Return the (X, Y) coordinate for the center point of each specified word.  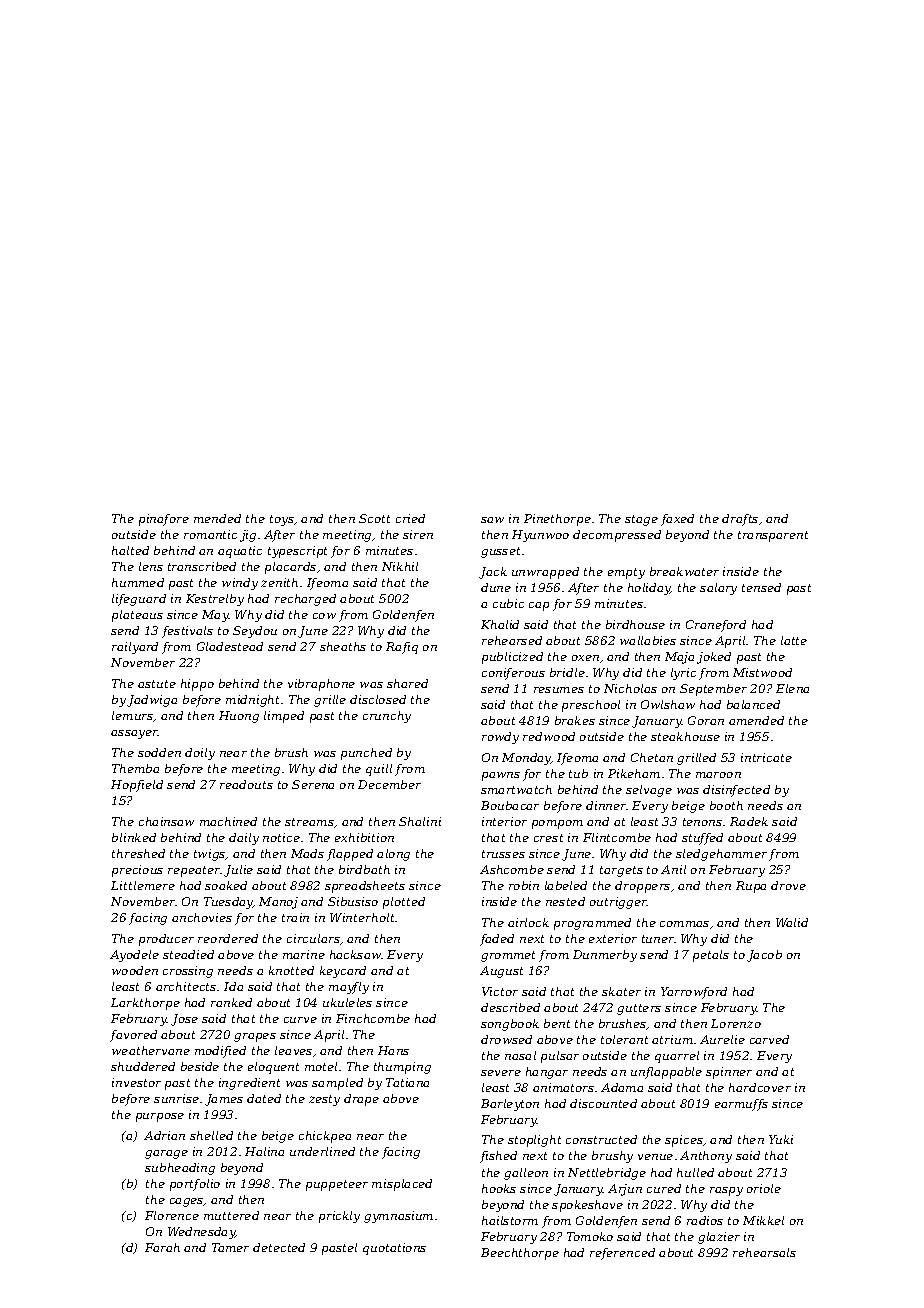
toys (282, 520)
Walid (792, 922)
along (393, 855)
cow (324, 616)
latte (794, 640)
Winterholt (363, 917)
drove (788, 885)
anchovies (202, 917)
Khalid (500, 624)
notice (281, 837)
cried (410, 518)
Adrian (164, 1135)
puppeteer (337, 1185)
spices (684, 1141)
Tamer (230, 1247)
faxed (677, 520)
